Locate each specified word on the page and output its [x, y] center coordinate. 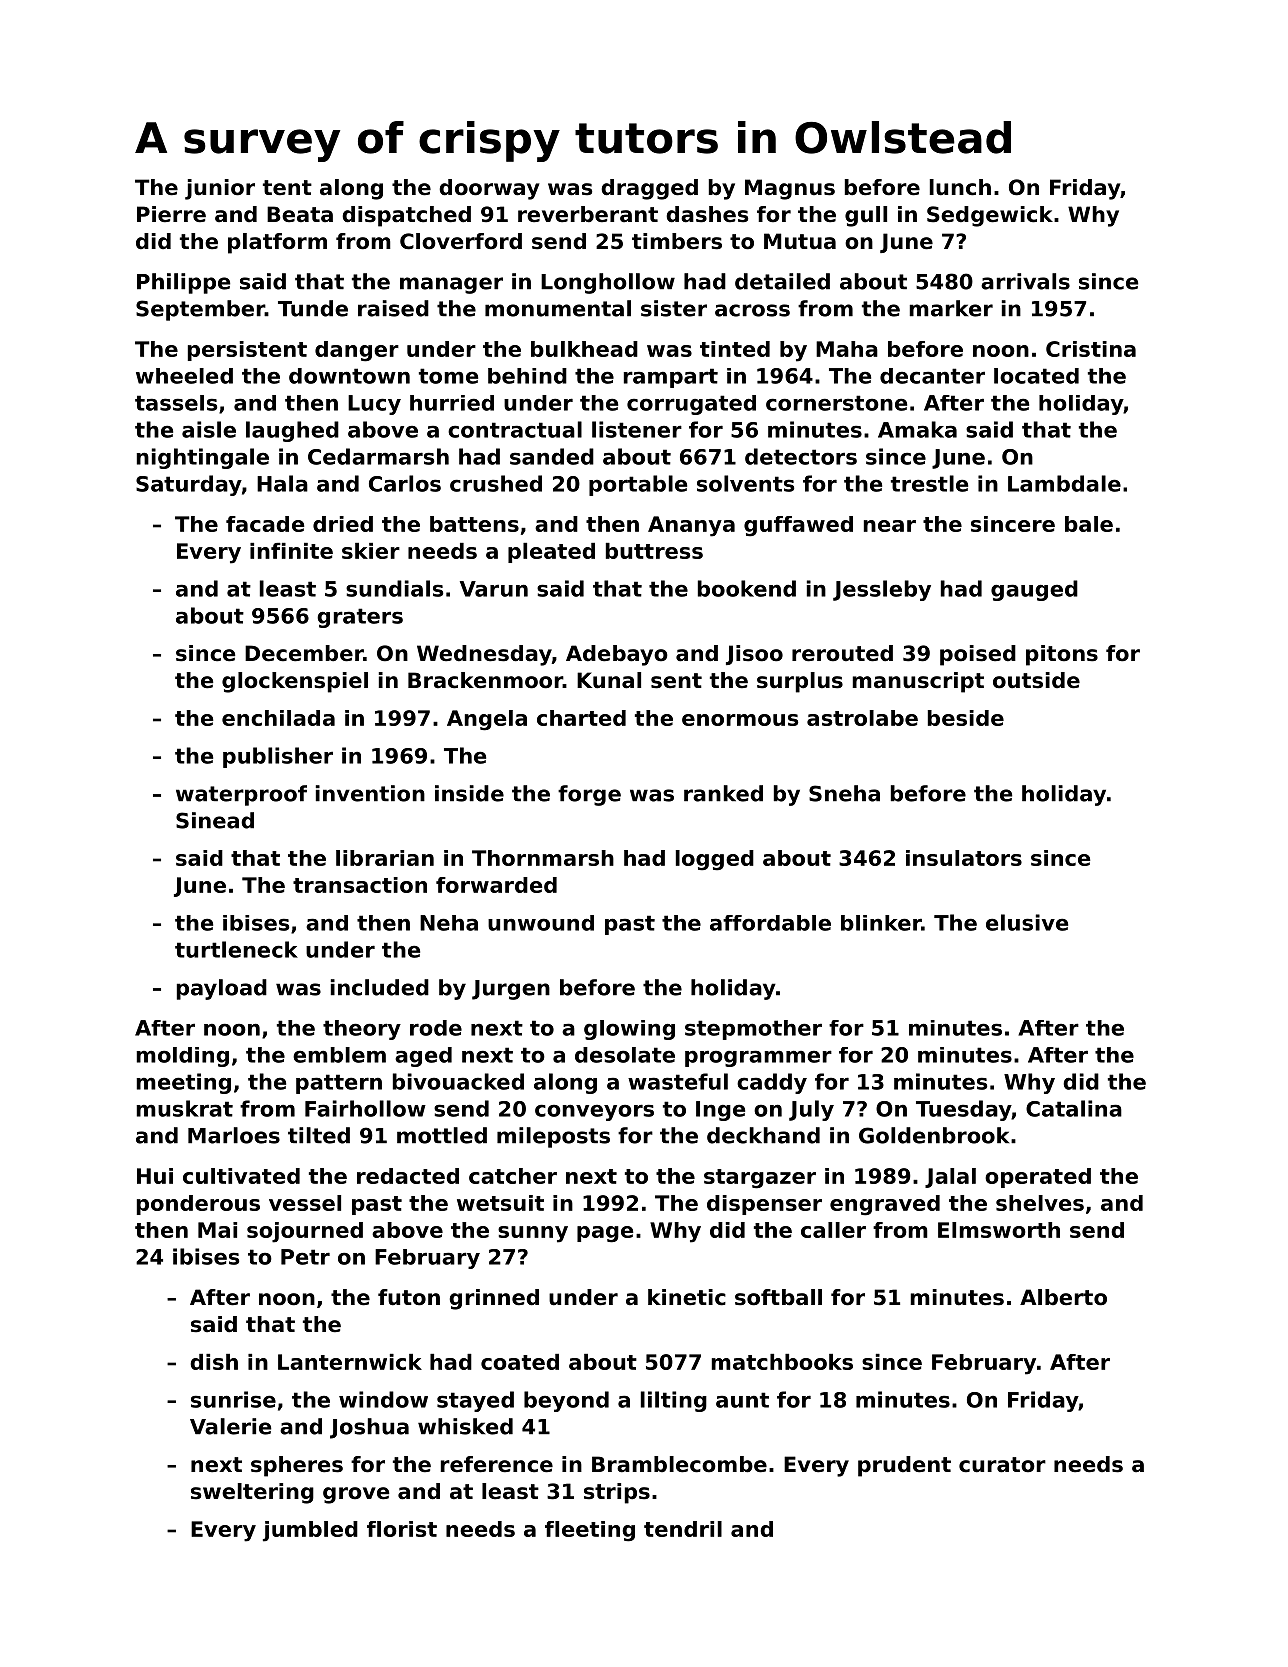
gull [866, 216]
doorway [489, 189]
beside [966, 718]
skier [371, 551]
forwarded [496, 885]
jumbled [310, 1531]
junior [220, 189]
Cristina [1091, 349]
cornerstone [836, 403]
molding [182, 1057]
